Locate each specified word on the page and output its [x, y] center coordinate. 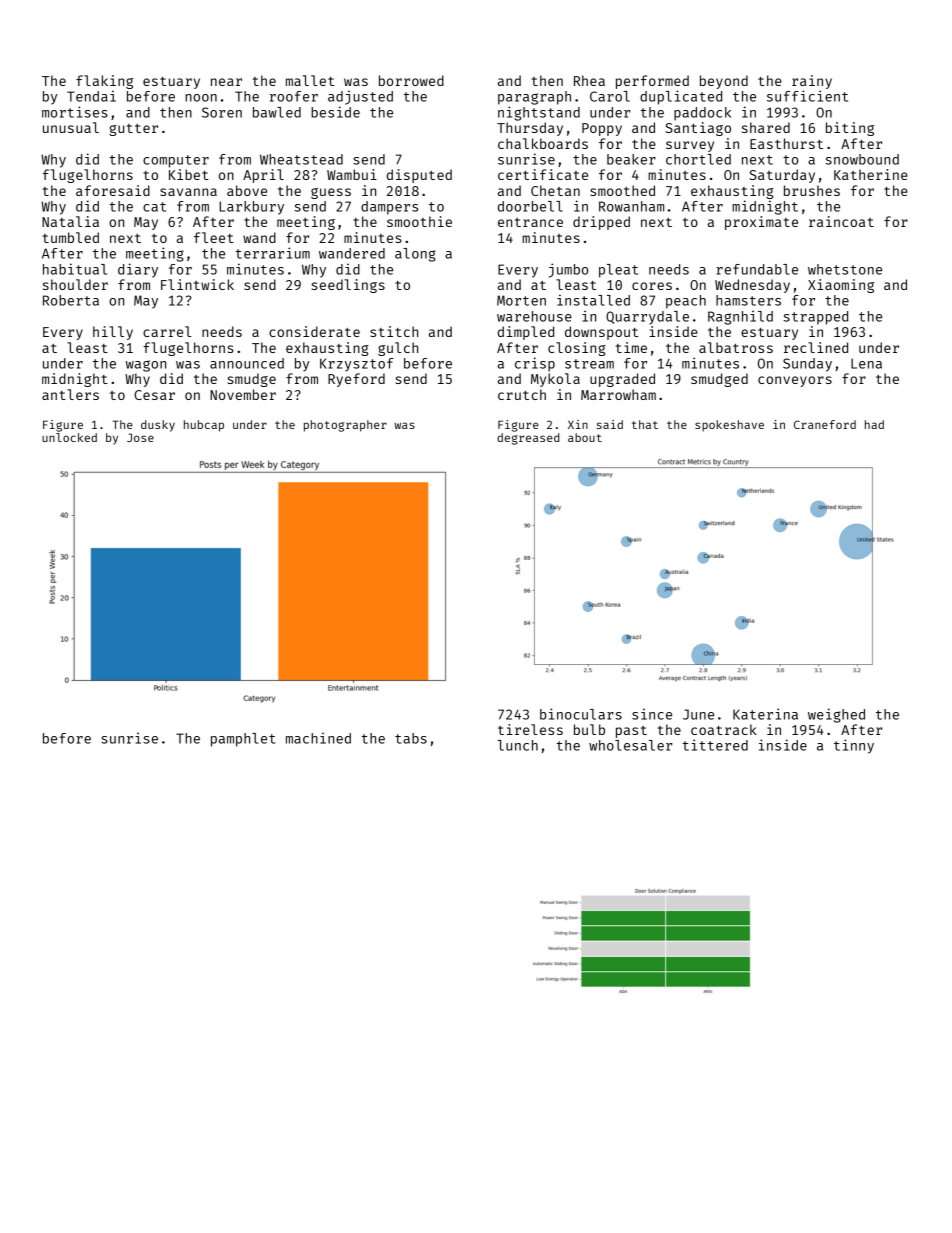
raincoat [841, 221]
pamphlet [243, 740]
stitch [394, 331]
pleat [618, 271]
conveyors [795, 381]
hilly [113, 333]
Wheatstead [301, 159]
